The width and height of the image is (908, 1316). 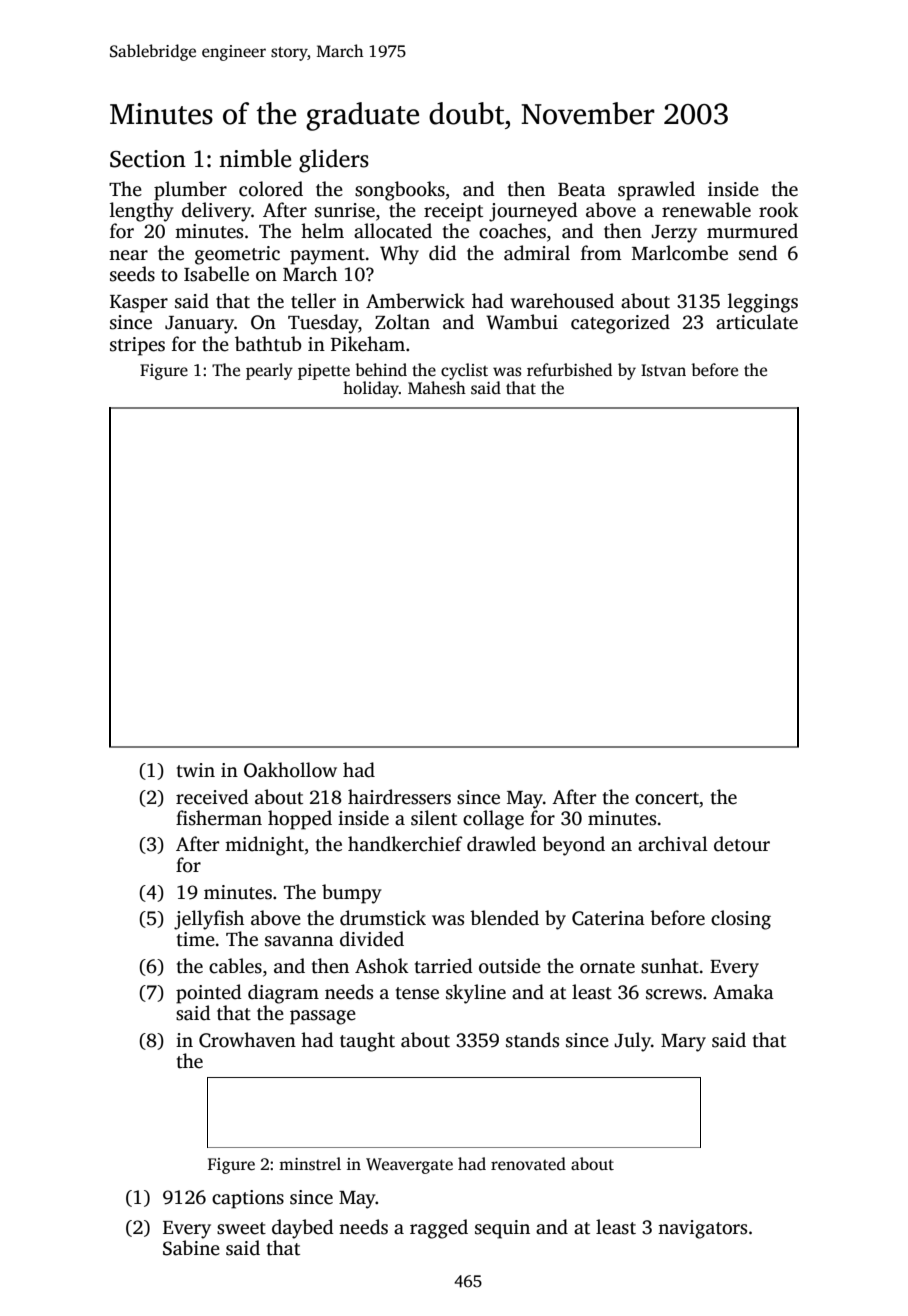 I want to click on nimble, so click(x=255, y=158).
